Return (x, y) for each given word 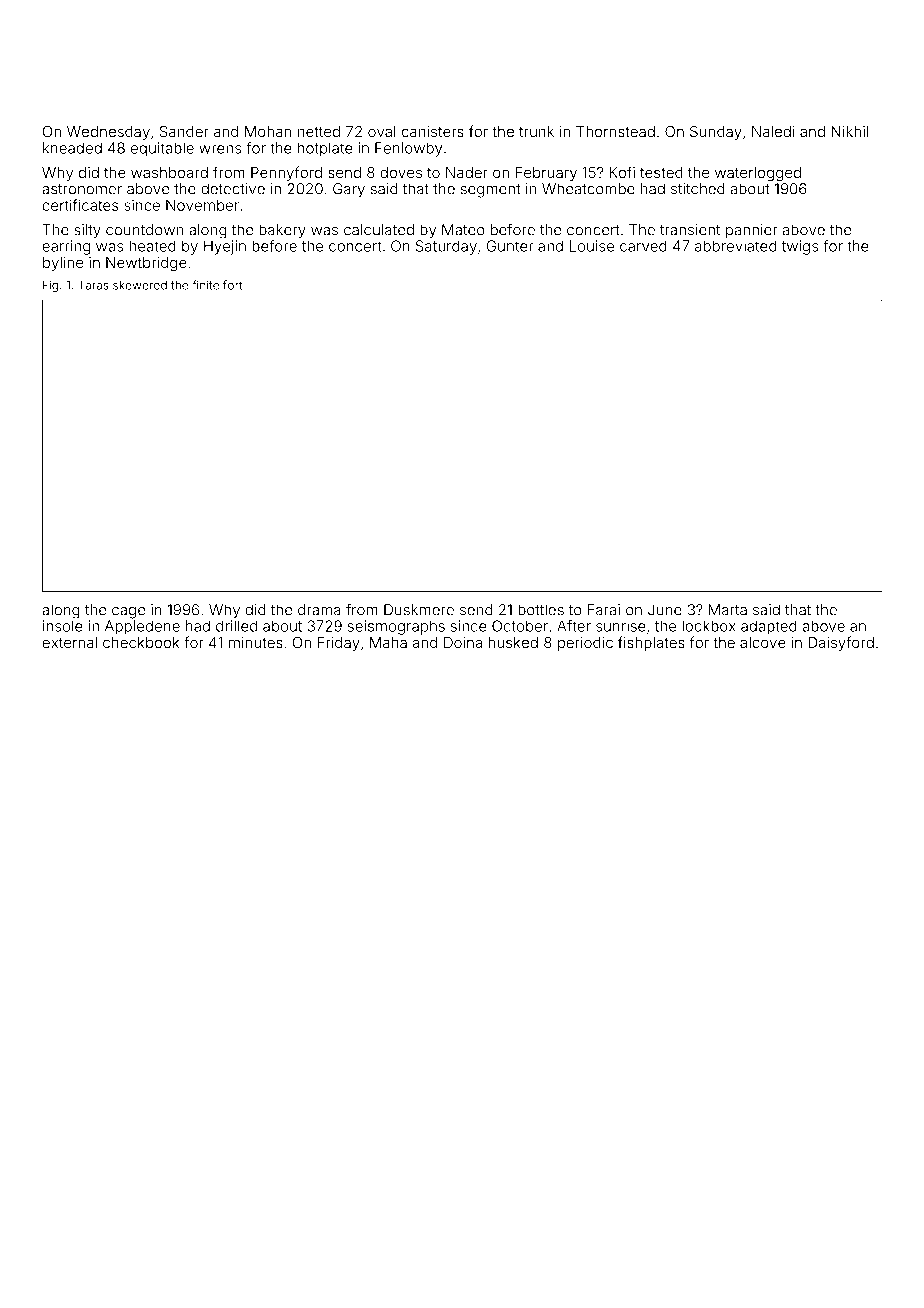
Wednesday (108, 133)
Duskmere (419, 610)
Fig (50, 286)
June (665, 610)
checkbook (141, 642)
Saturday (446, 247)
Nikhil (849, 131)
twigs (800, 247)
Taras (93, 285)
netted (319, 131)
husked (513, 642)
